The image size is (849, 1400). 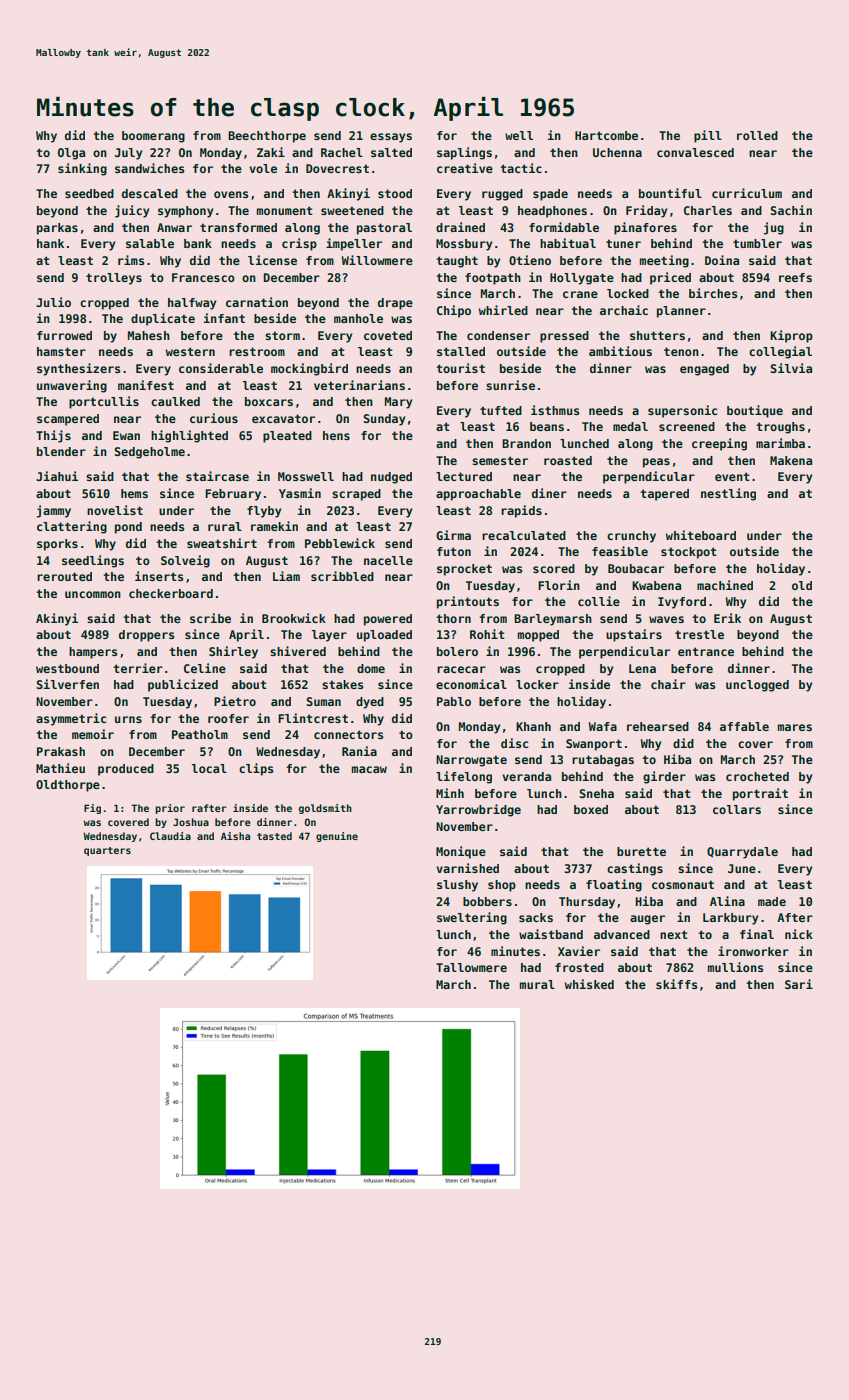 What do you see at coordinates (128, 719) in the screenshot?
I see `urns` at bounding box center [128, 719].
